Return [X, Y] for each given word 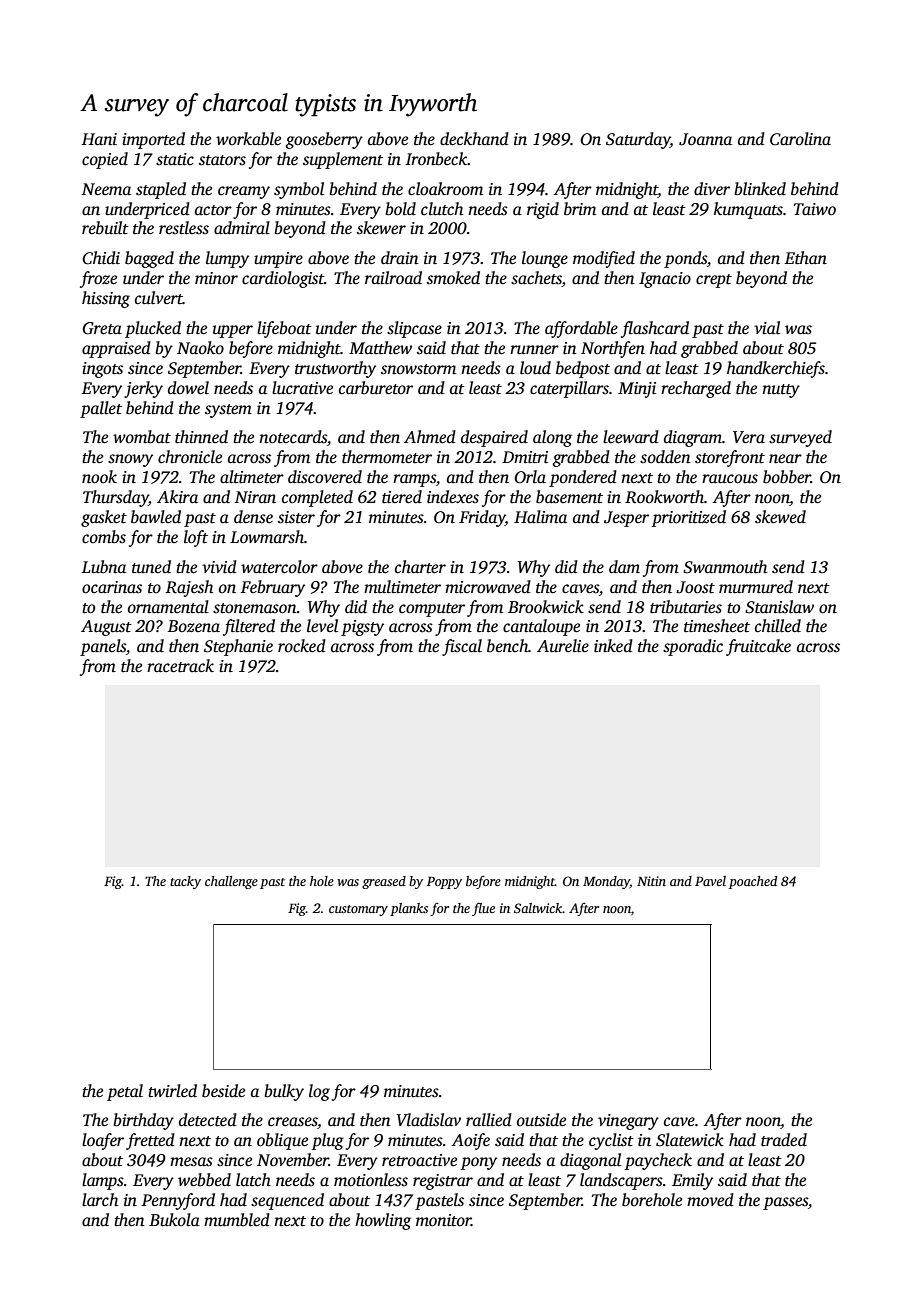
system [228, 411]
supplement [343, 160]
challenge [231, 882]
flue [483, 909]
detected [208, 1120]
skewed [780, 517]
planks [409, 909]
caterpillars [569, 389]
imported [153, 140]
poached [753, 882]
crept [714, 281]
